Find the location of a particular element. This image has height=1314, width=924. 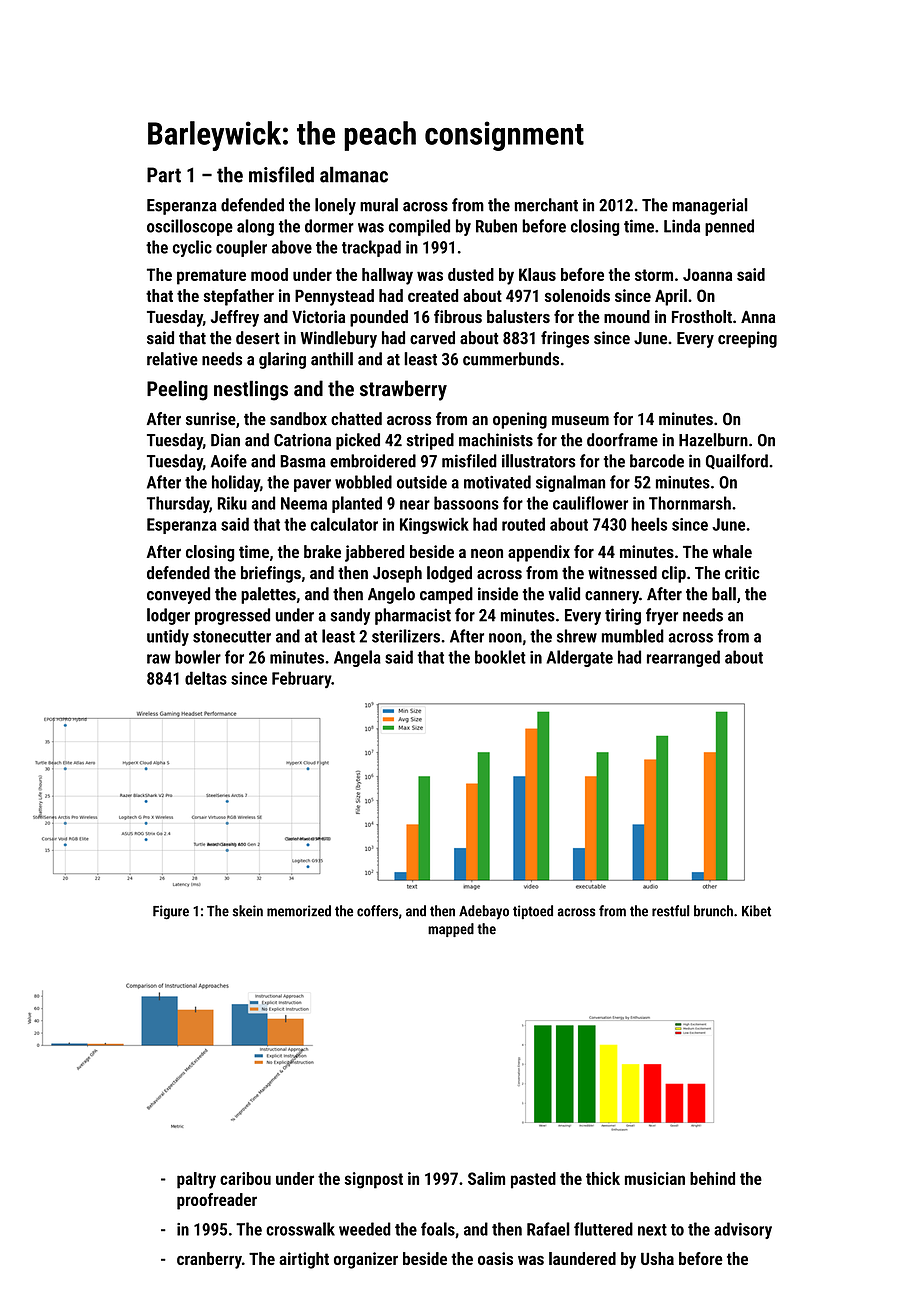

skein is located at coordinates (247, 911).
